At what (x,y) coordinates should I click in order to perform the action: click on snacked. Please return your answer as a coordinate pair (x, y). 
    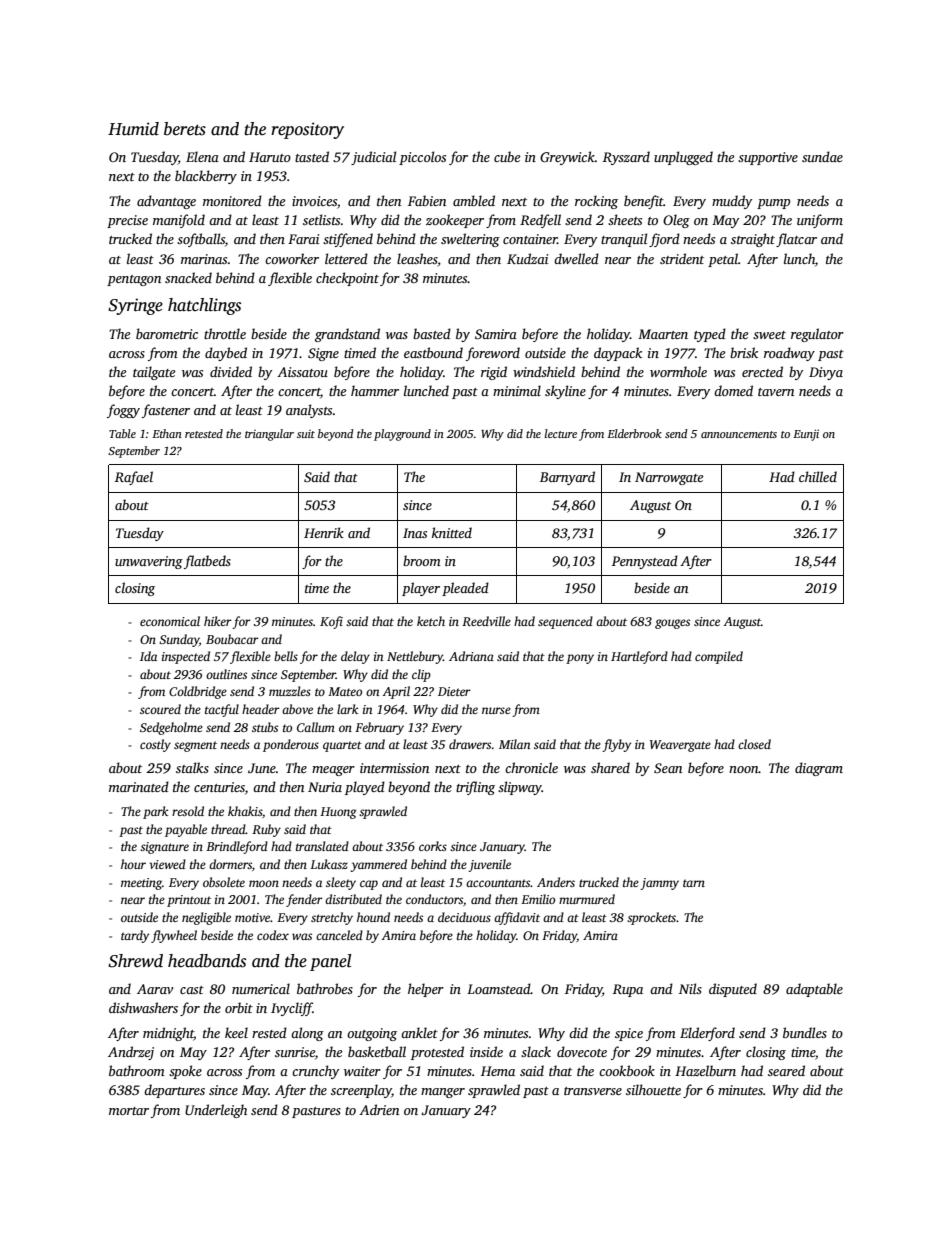
    Looking at the image, I should click on (188, 277).
